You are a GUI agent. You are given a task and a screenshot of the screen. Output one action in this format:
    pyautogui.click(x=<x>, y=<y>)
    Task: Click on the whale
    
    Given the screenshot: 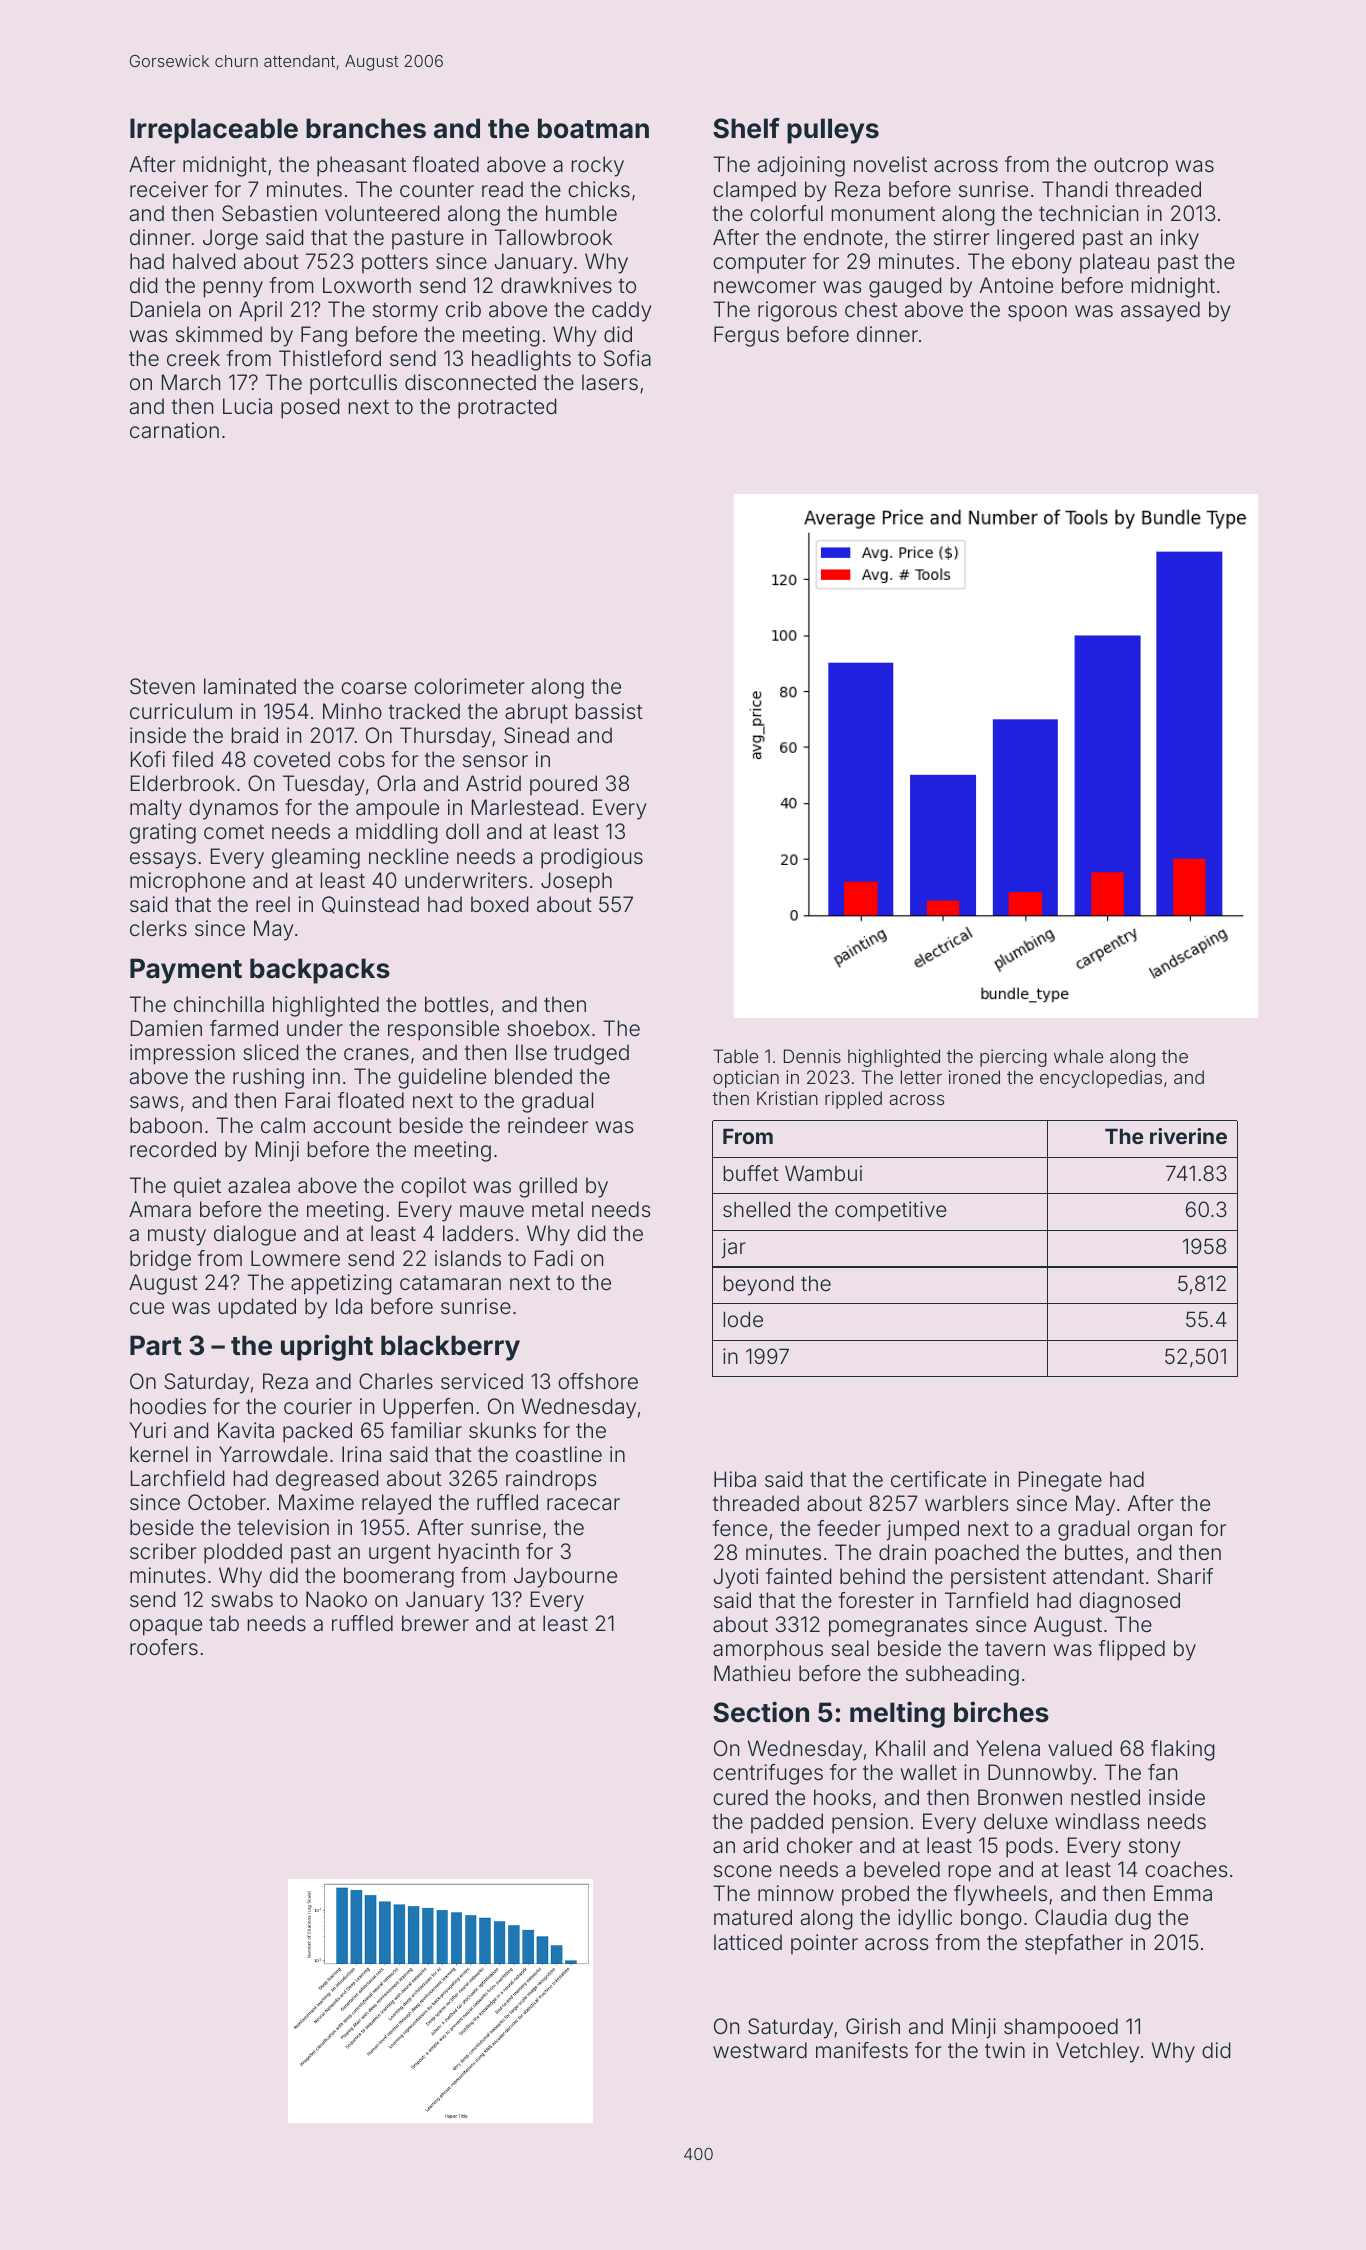 What is the action you would take?
    pyautogui.click(x=1078, y=1056)
